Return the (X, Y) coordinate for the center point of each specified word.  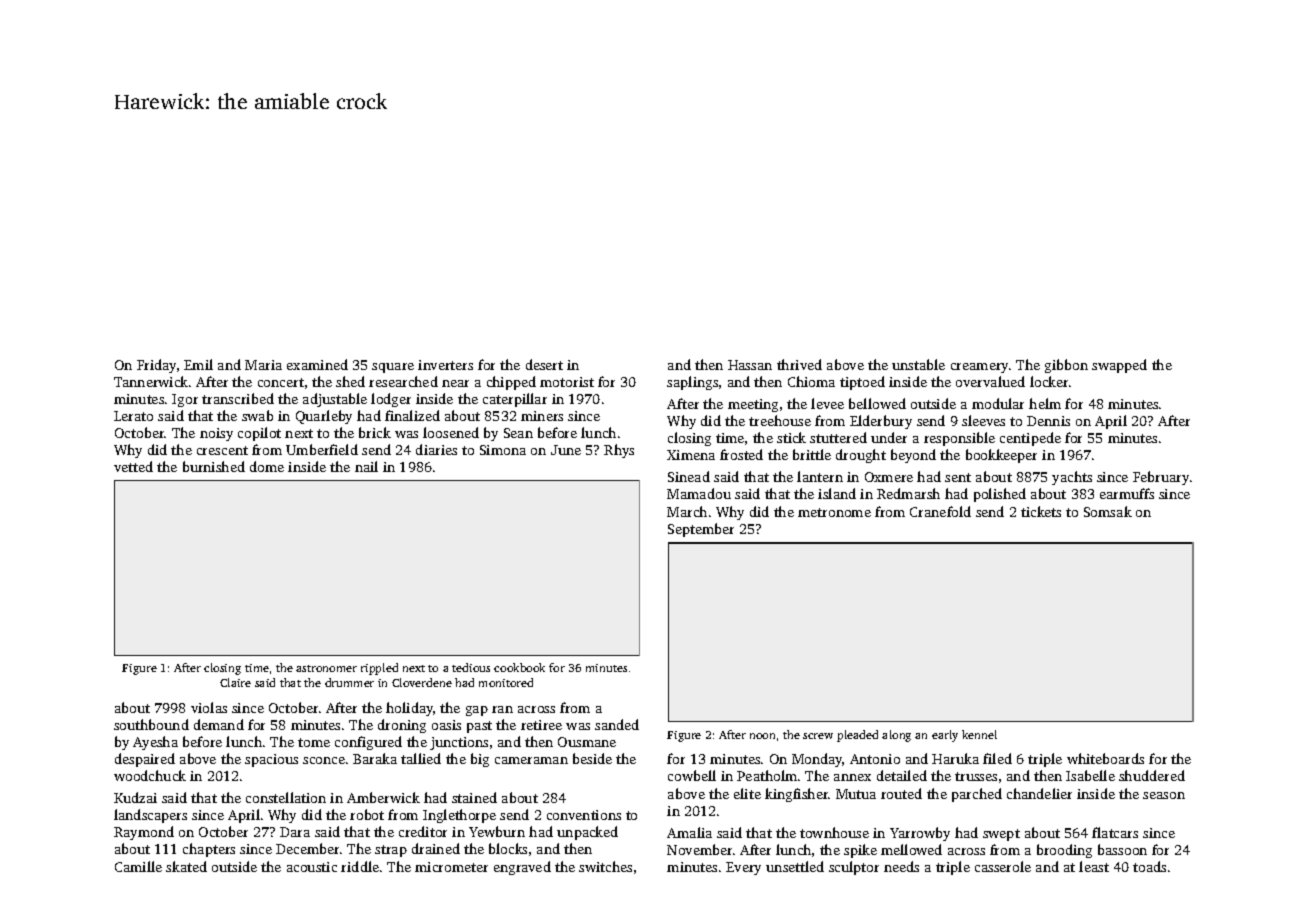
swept (1001, 835)
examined (317, 364)
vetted (133, 466)
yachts (1072, 478)
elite (747, 793)
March (687, 511)
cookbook (519, 667)
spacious (271, 760)
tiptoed (862, 383)
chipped (511, 383)
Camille (138, 866)
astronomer (326, 668)
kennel (979, 734)
